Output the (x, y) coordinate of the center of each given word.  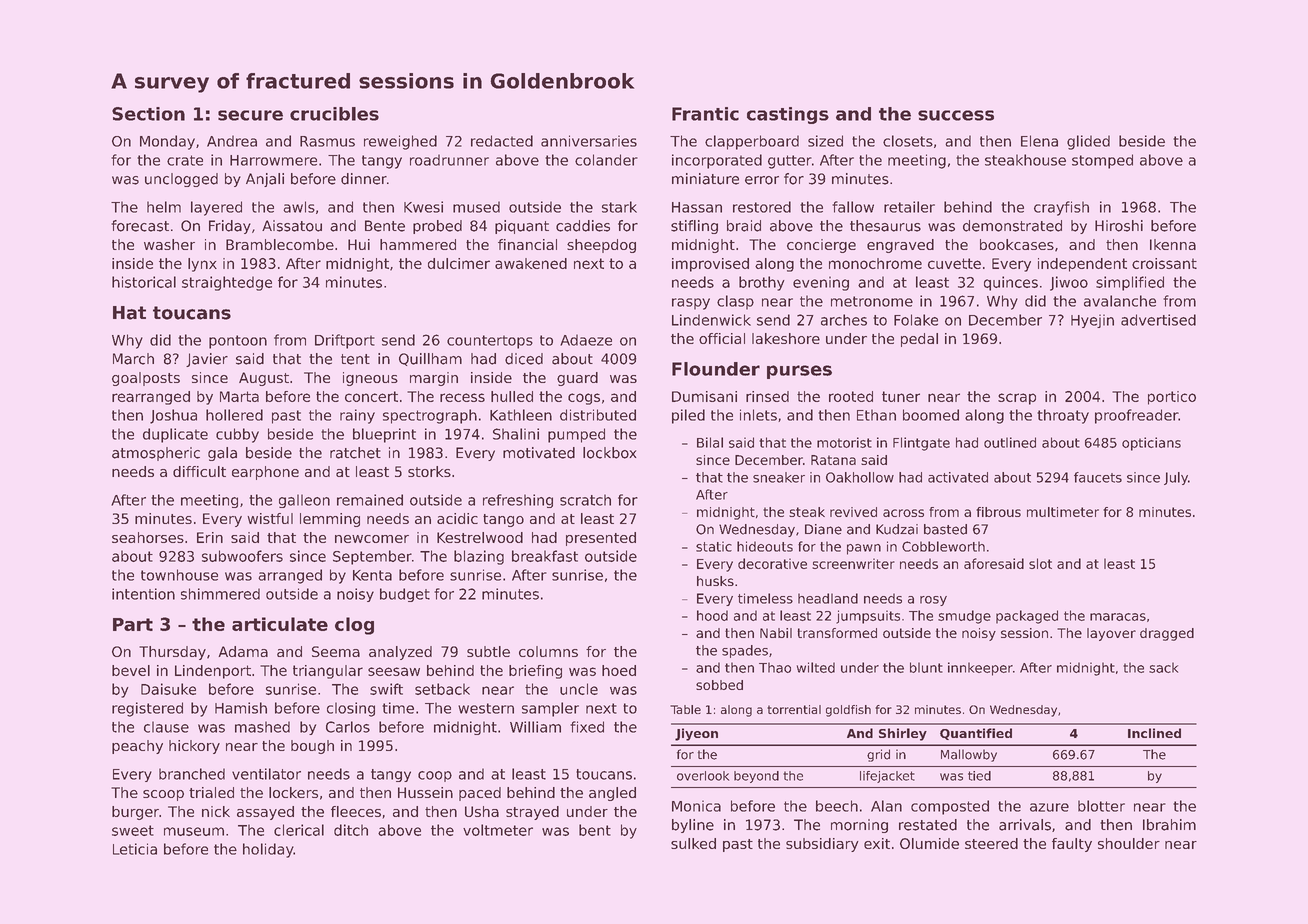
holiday (268, 850)
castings (788, 115)
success (956, 115)
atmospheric (156, 454)
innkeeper (980, 669)
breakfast (545, 556)
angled (612, 794)
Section (148, 114)
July (1176, 478)
